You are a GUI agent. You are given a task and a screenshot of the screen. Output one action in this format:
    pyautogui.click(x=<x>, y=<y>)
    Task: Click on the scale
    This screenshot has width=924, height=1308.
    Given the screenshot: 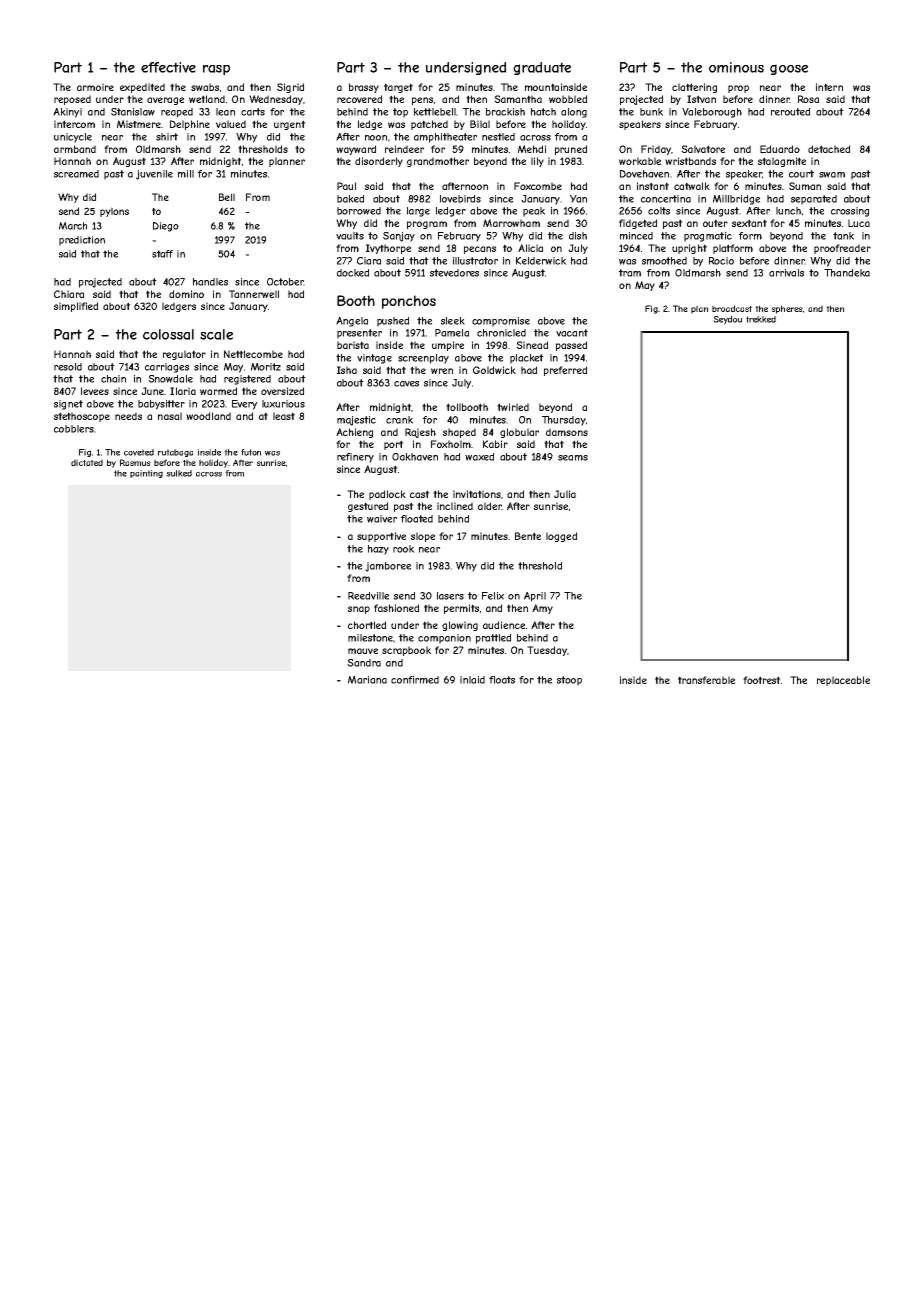 What is the action you would take?
    pyautogui.click(x=216, y=334)
